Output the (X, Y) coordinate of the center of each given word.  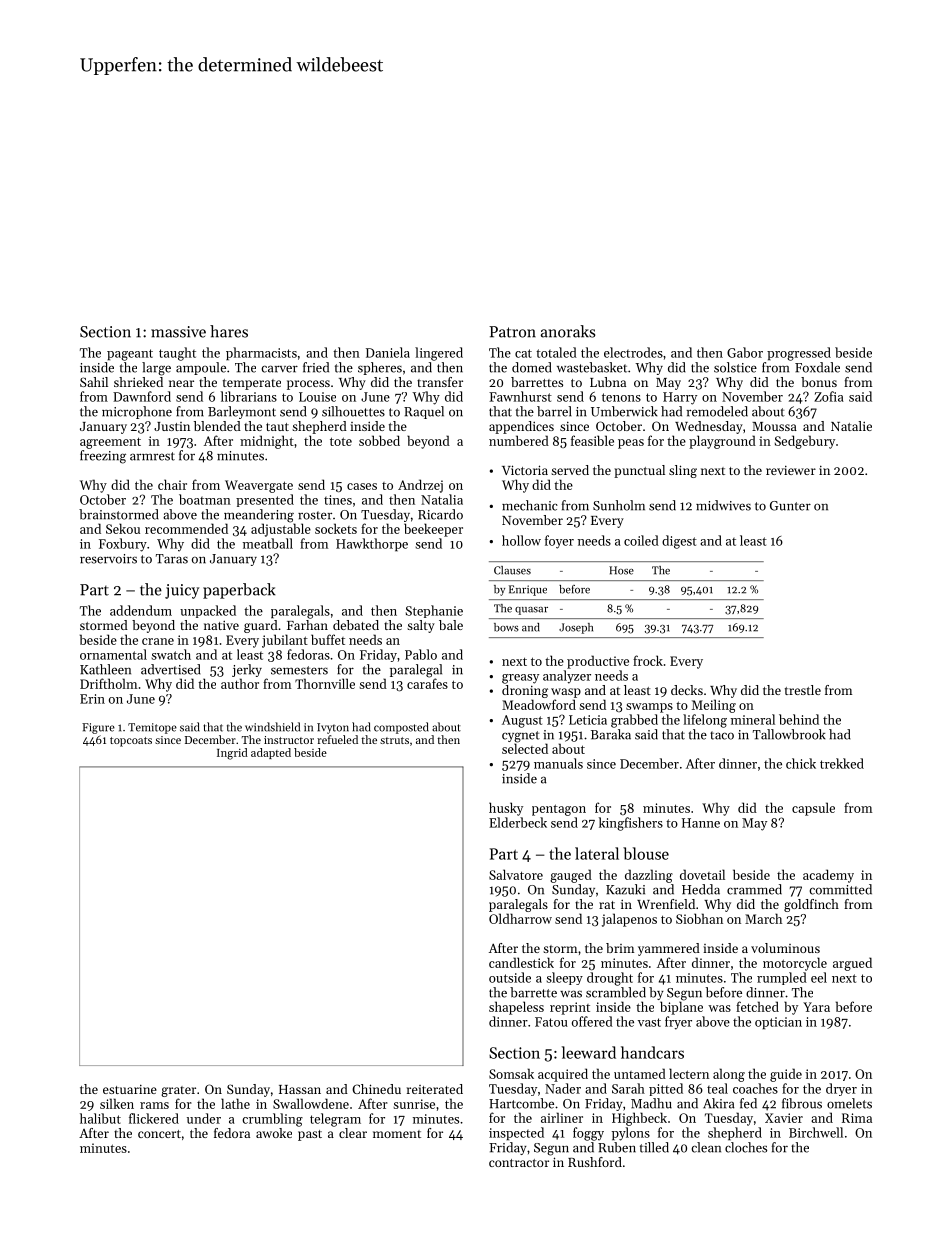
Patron (512, 332)
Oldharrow (520, 918)
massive (178, 332)
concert (159, 1134)
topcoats (131, 742)
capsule (813, 809)
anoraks (568, 331)
